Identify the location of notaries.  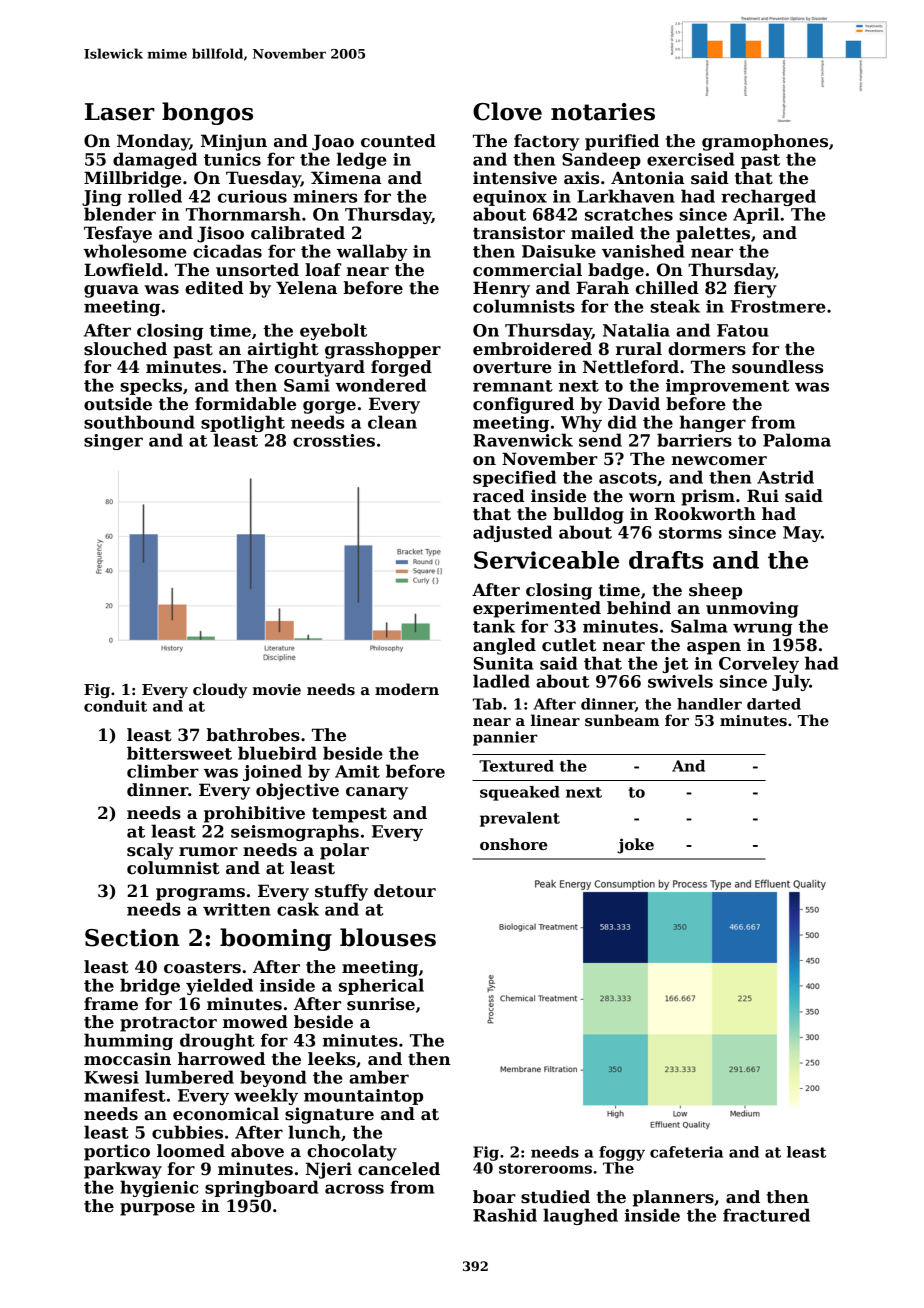
(603, 112).
